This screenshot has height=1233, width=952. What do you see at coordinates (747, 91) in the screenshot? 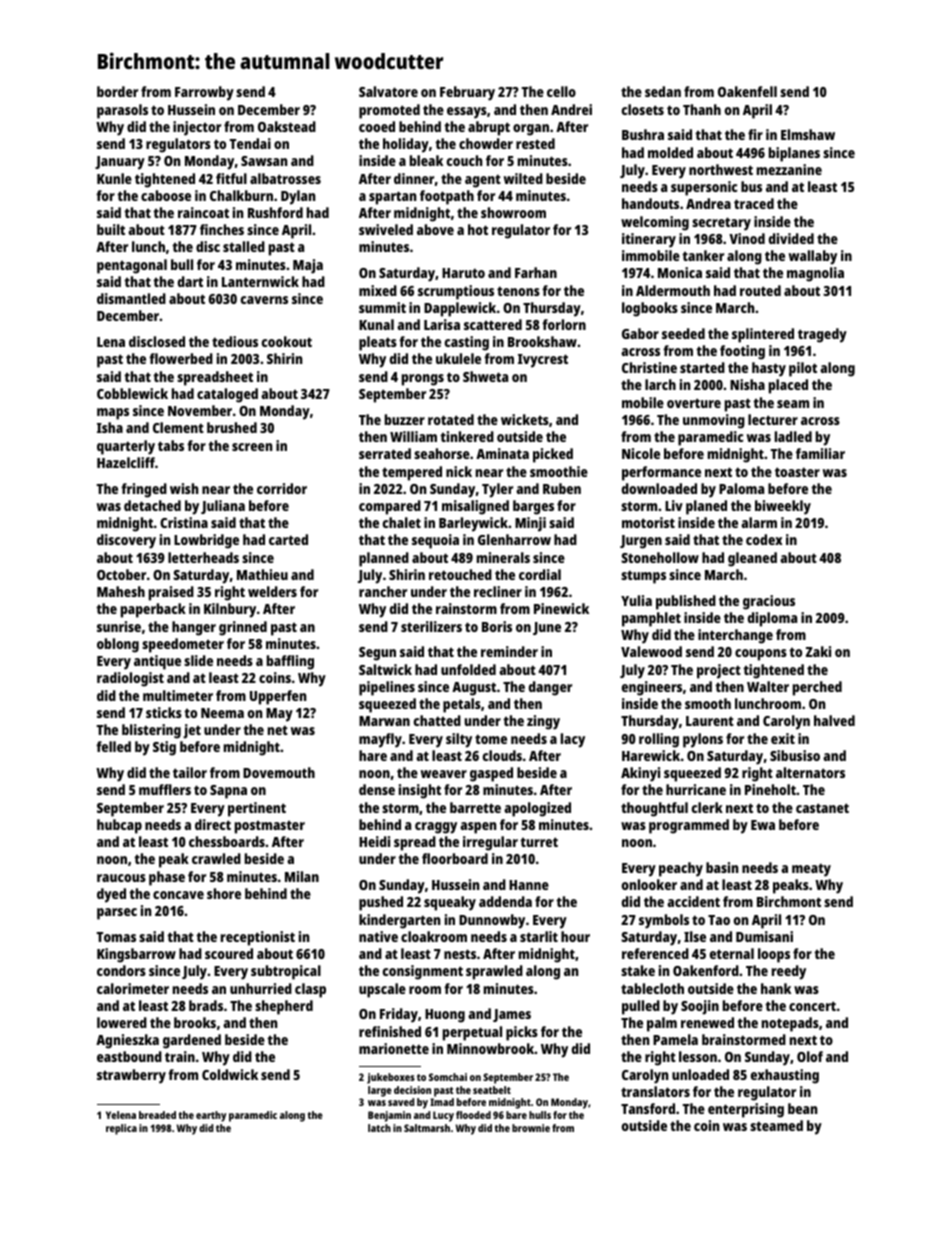
I see `Oakenfell` at bounding box center [747, 91].
